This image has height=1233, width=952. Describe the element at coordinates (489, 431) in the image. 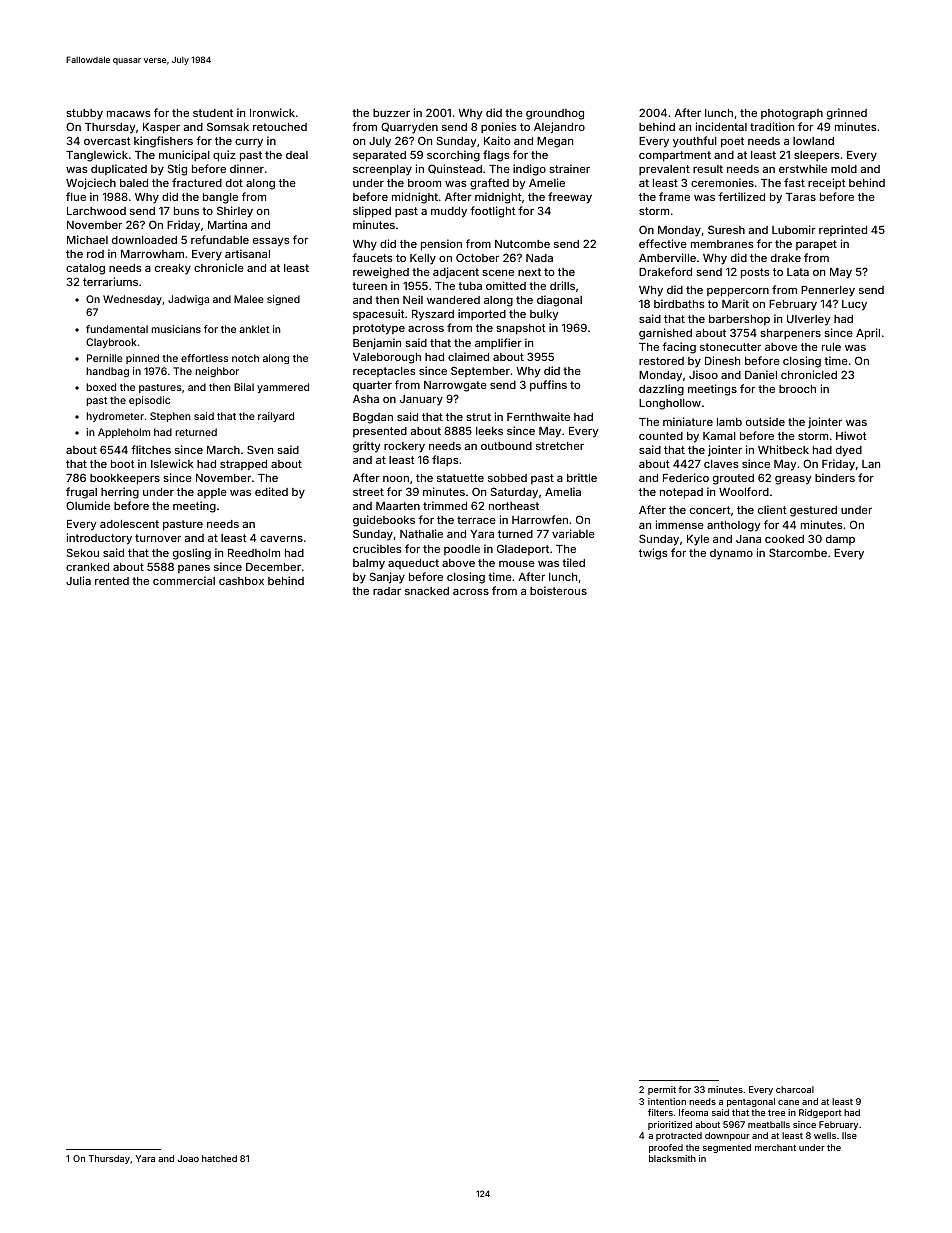

I see `leeks` at that location.
